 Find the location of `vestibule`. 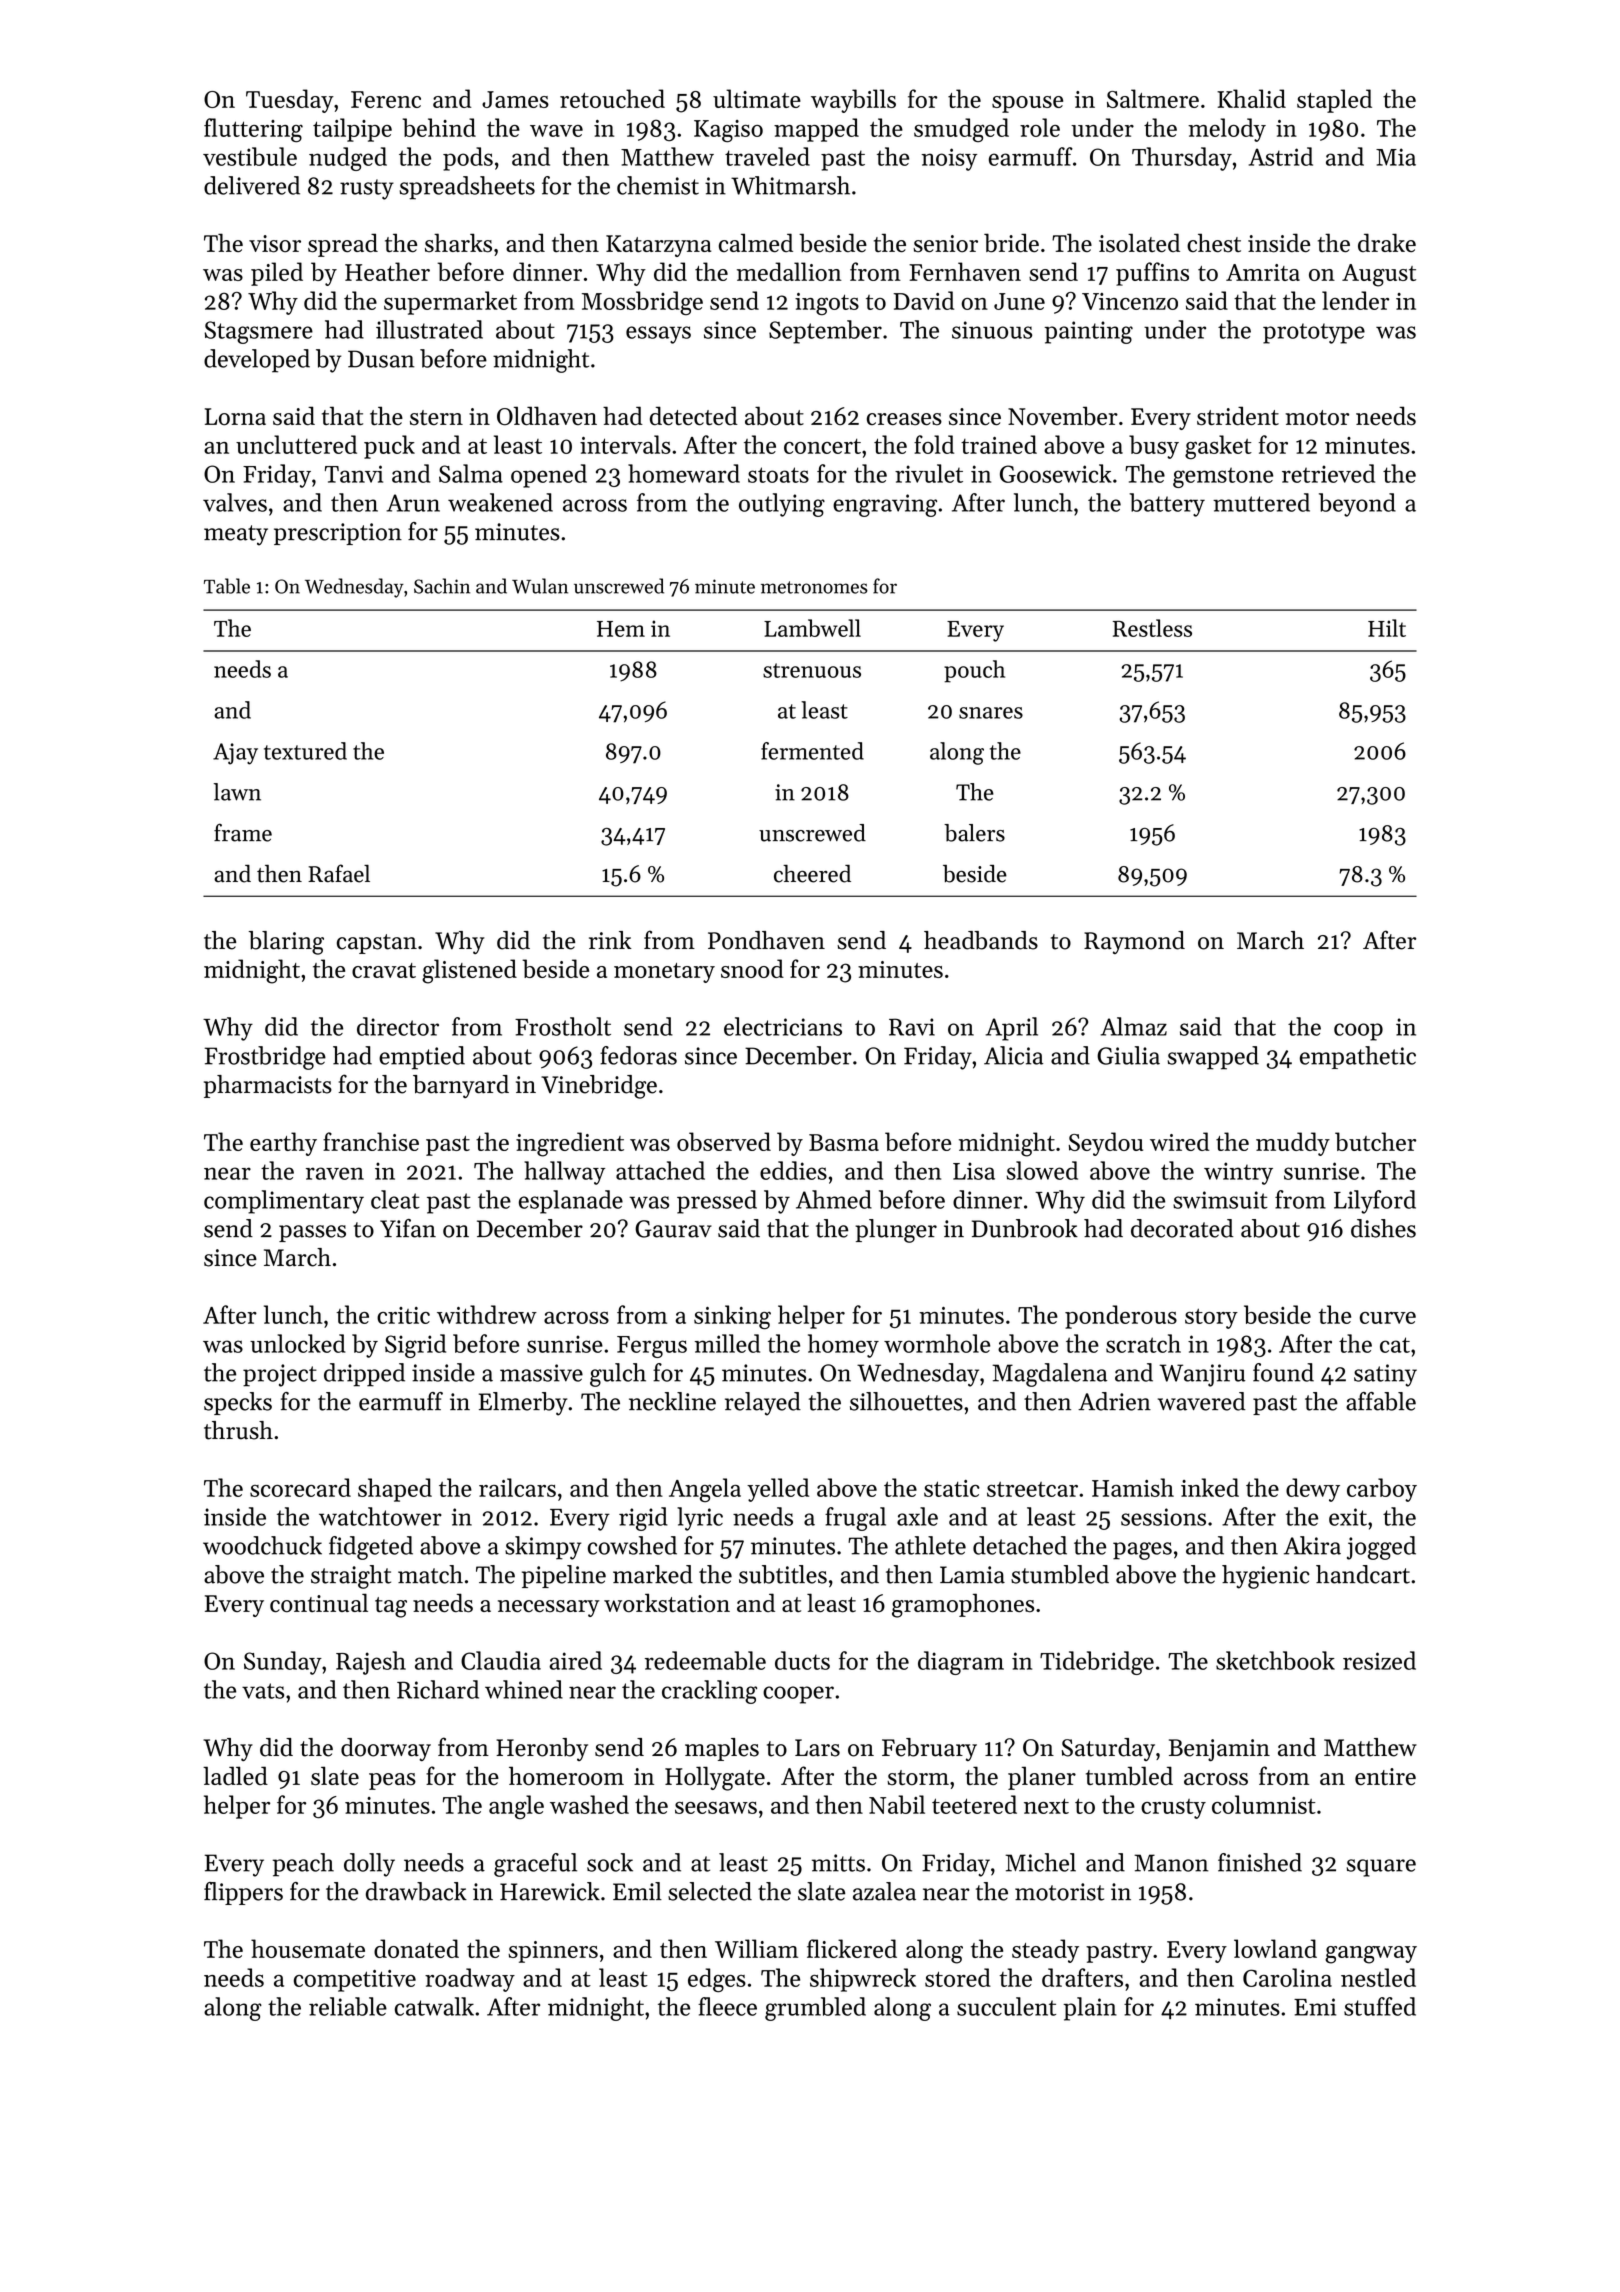

vestibule is located at coordinates (250, 156).
